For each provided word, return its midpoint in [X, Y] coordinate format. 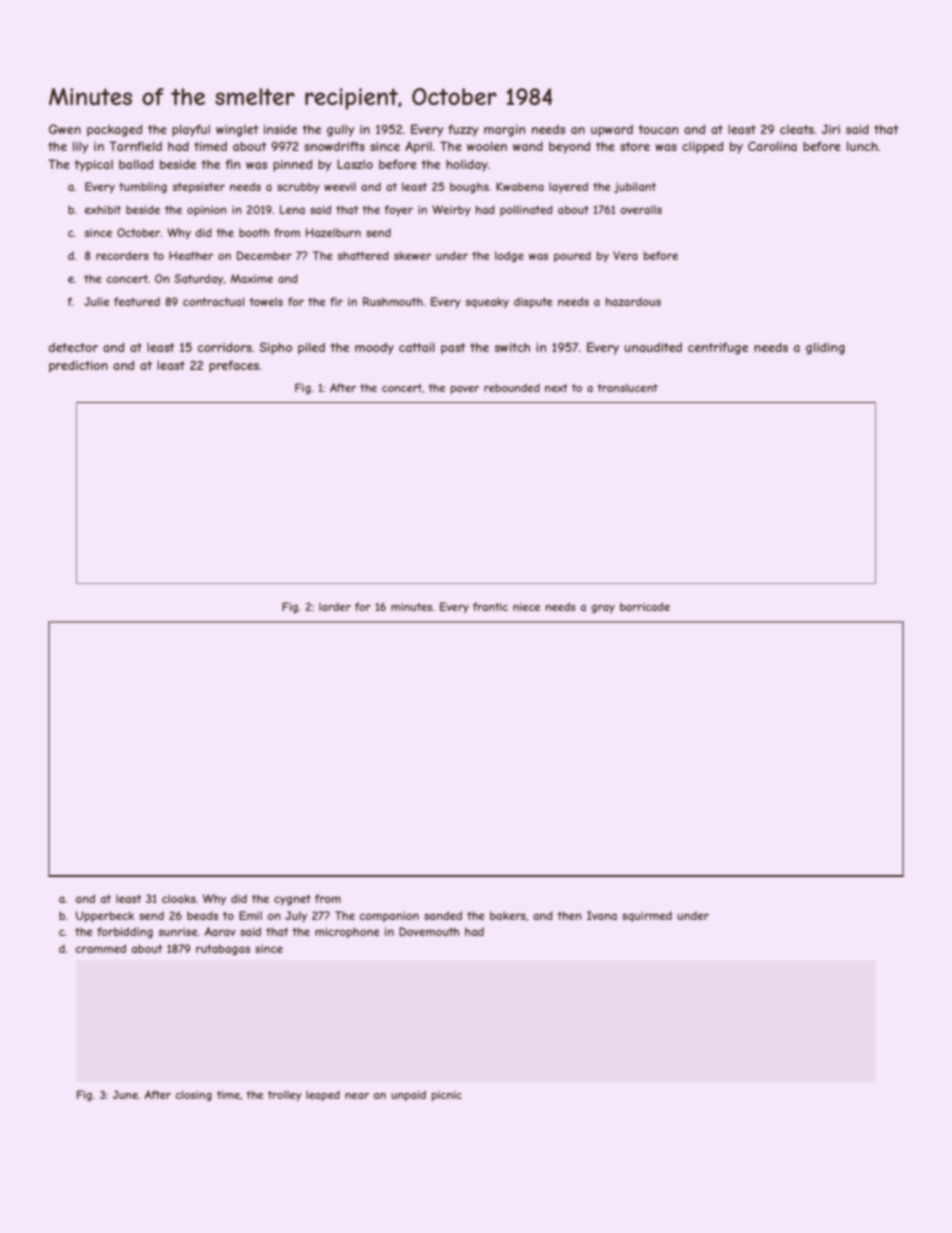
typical [93, 166]
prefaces [234, 366]
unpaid [408, 1096]
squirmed [647, 916]
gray [603, 609]
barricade [645, 607]
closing [193, 1096]
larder [335, 607]
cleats [797, 129]
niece [526, 607]
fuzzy [463, 130]
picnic [447, 1096]
